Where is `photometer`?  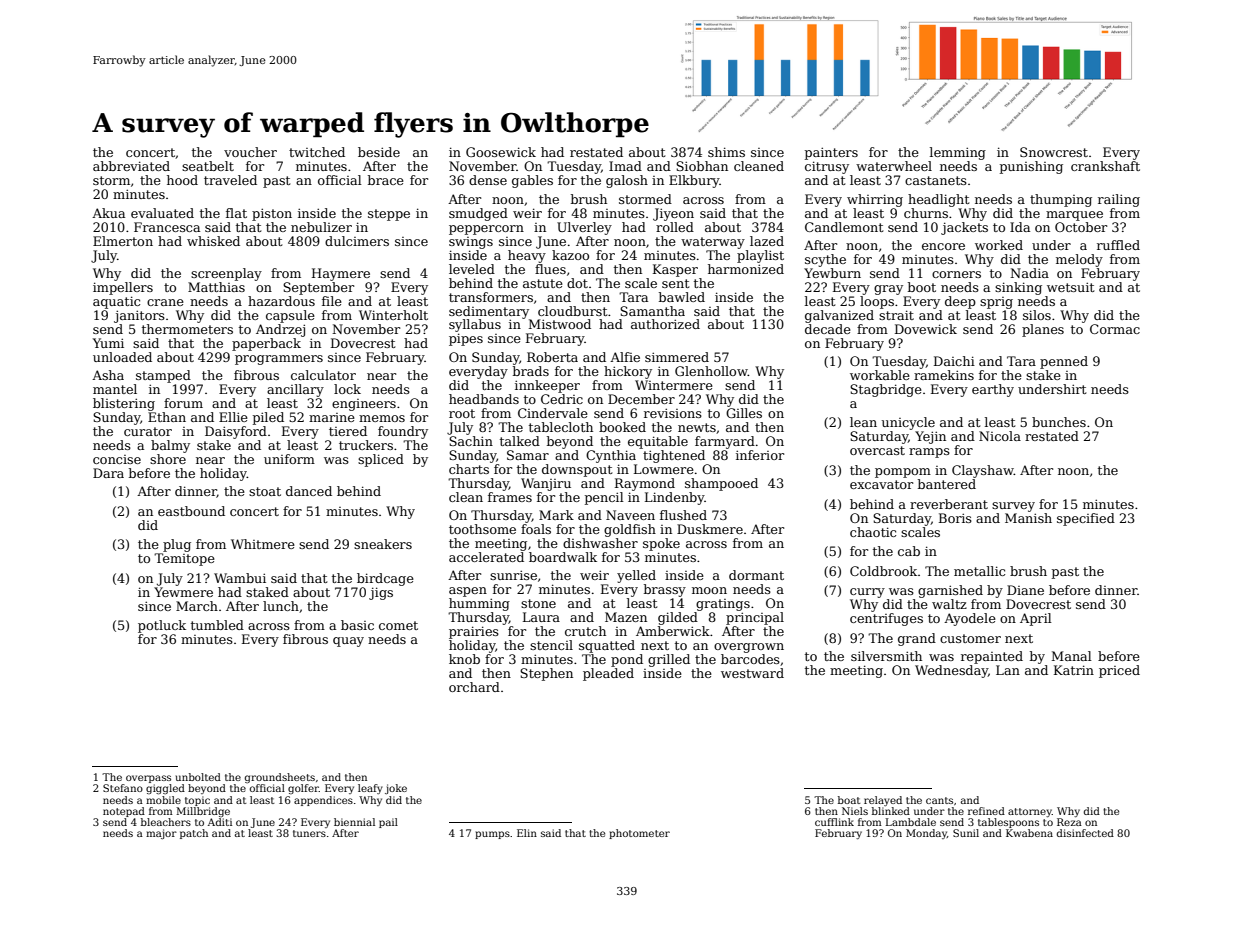 photometer is located at coordinates (639, 834).
